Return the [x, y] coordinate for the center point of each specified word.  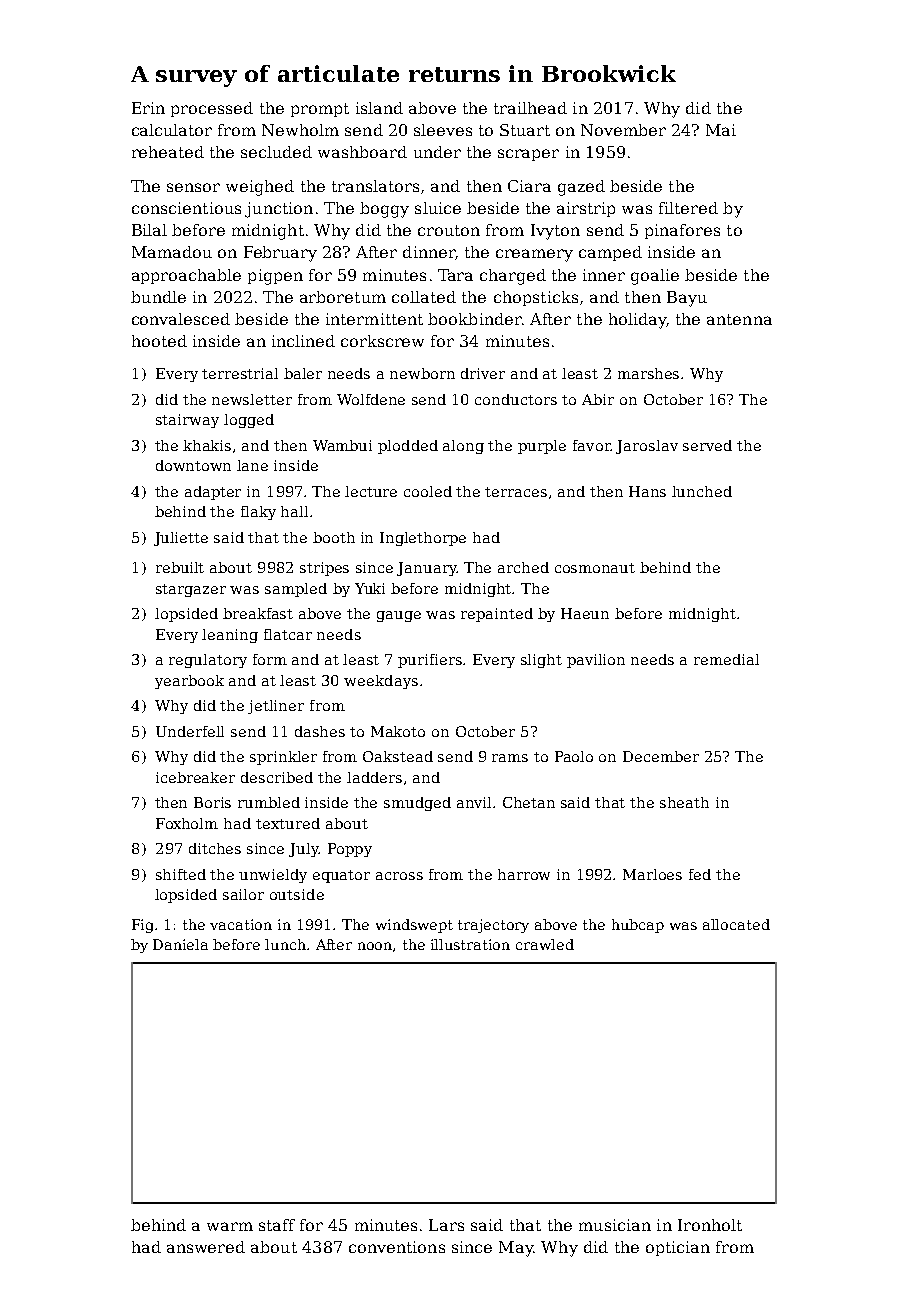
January [427, 569]
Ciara [529, 186]
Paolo [574, 756]
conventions [397, 1247]
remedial [726, 659]
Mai [721, 130]
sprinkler [283, 758]
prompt [320, 110]
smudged [417, 804]
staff [277, 1225]
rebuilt [180, 567]
